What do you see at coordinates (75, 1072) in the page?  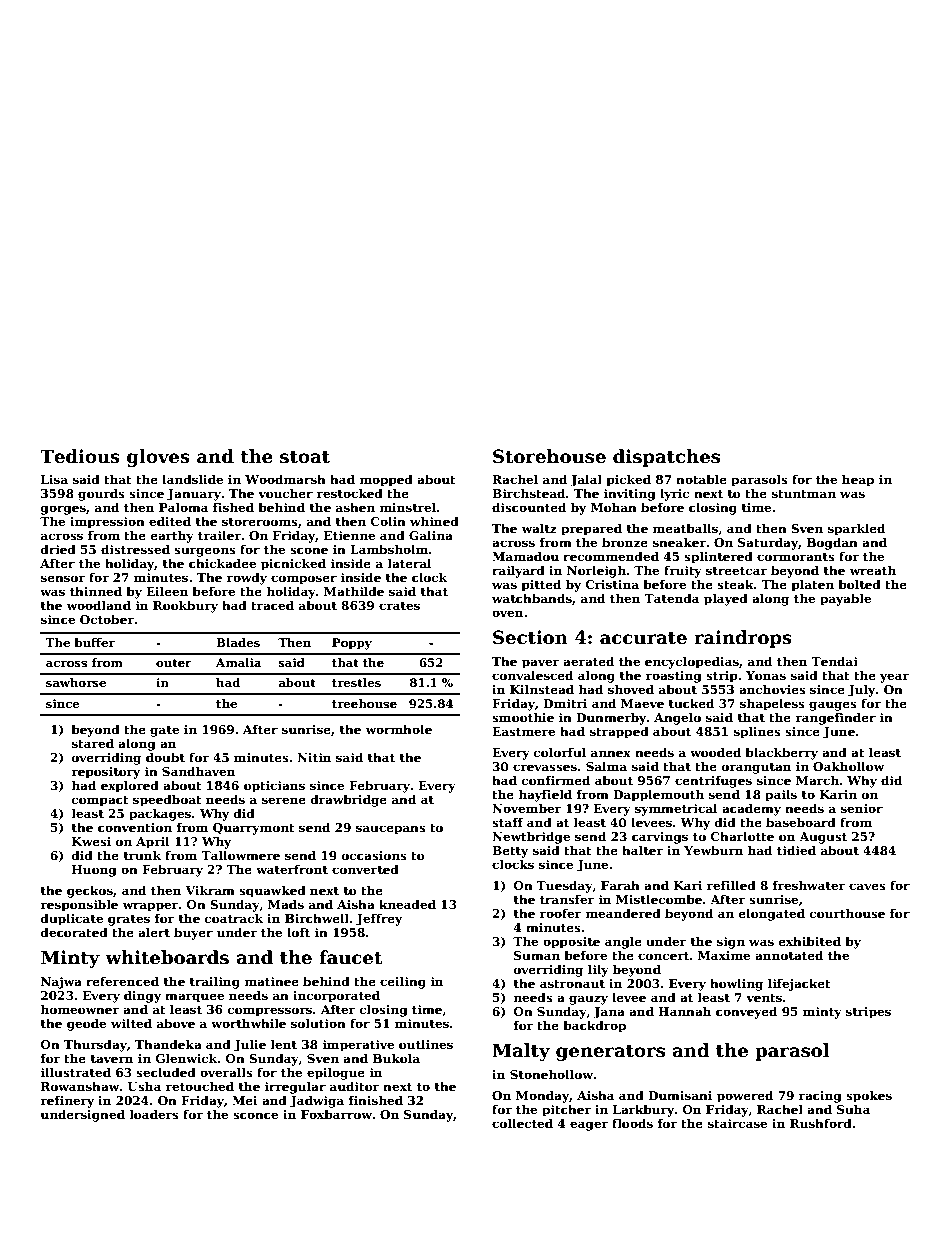 I see `illustrated` at bounding box center [75, 1072].
